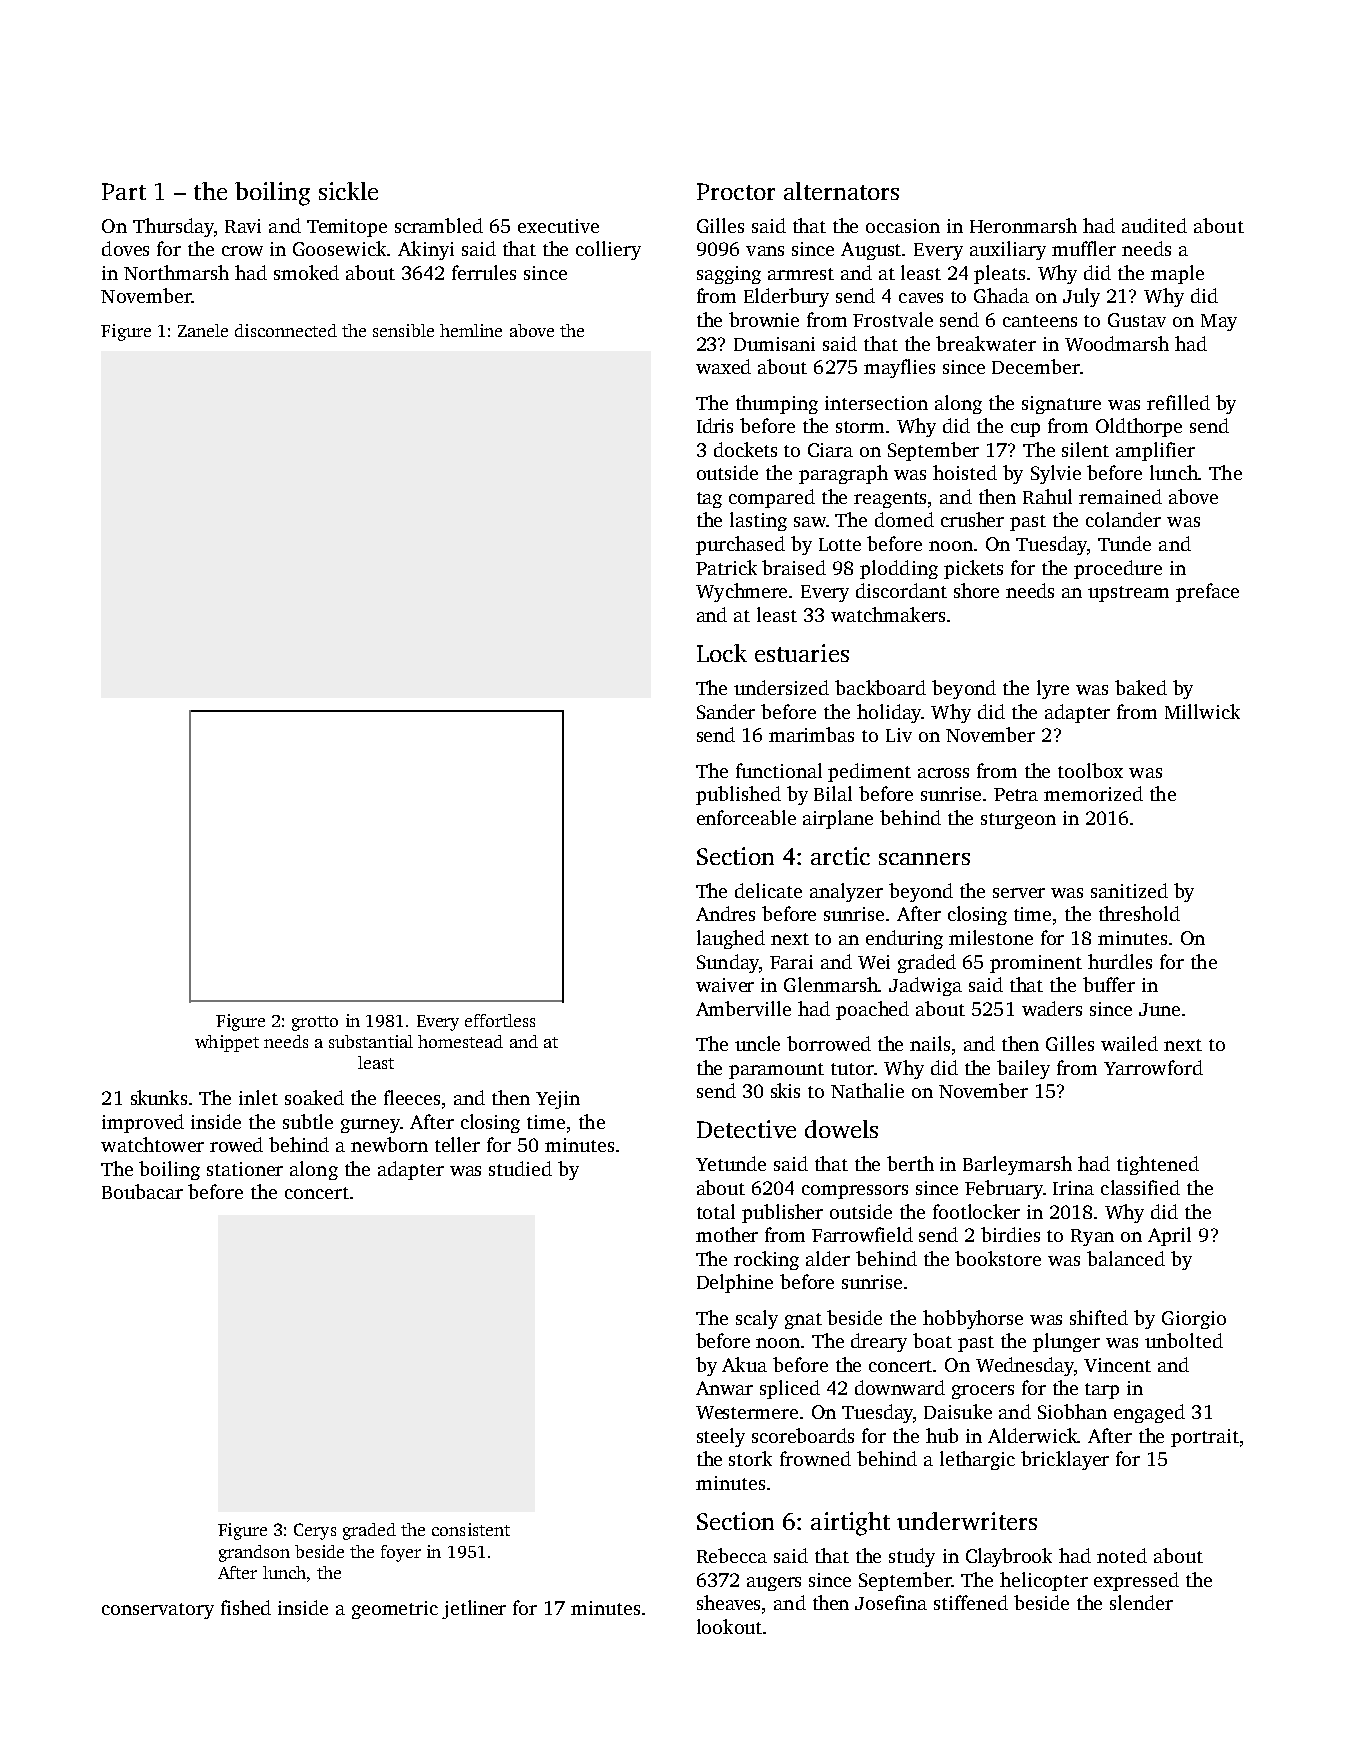 This screenshot has height=1744, width=1347. What do you see at coordinates (403, 330) in the screenshot?
I see `sensible` at bounding box center [403, 330].
